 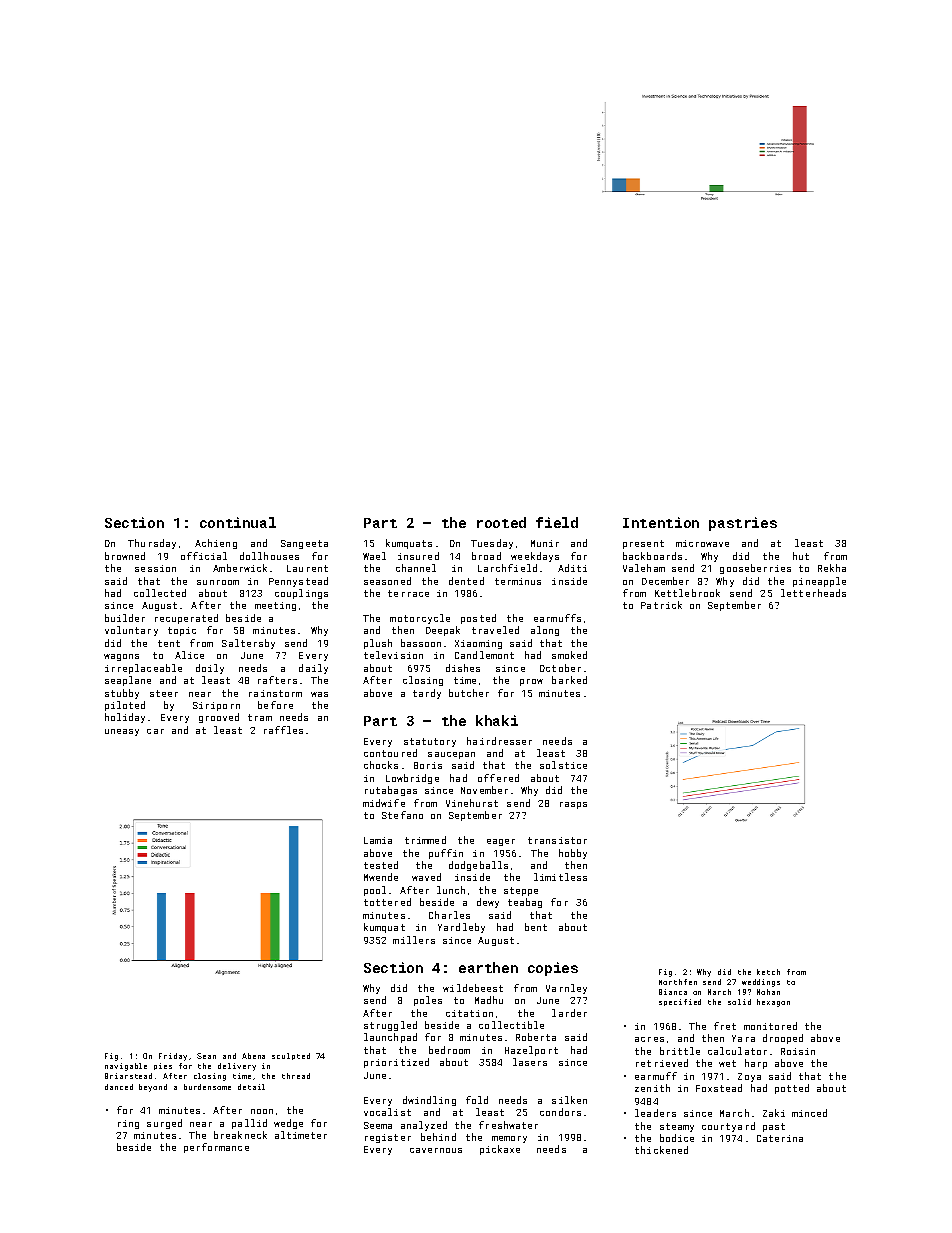 What do you see at coordinates (461, 928) in the image?
I see `Yardleby` at bounding box center [461, 928].
